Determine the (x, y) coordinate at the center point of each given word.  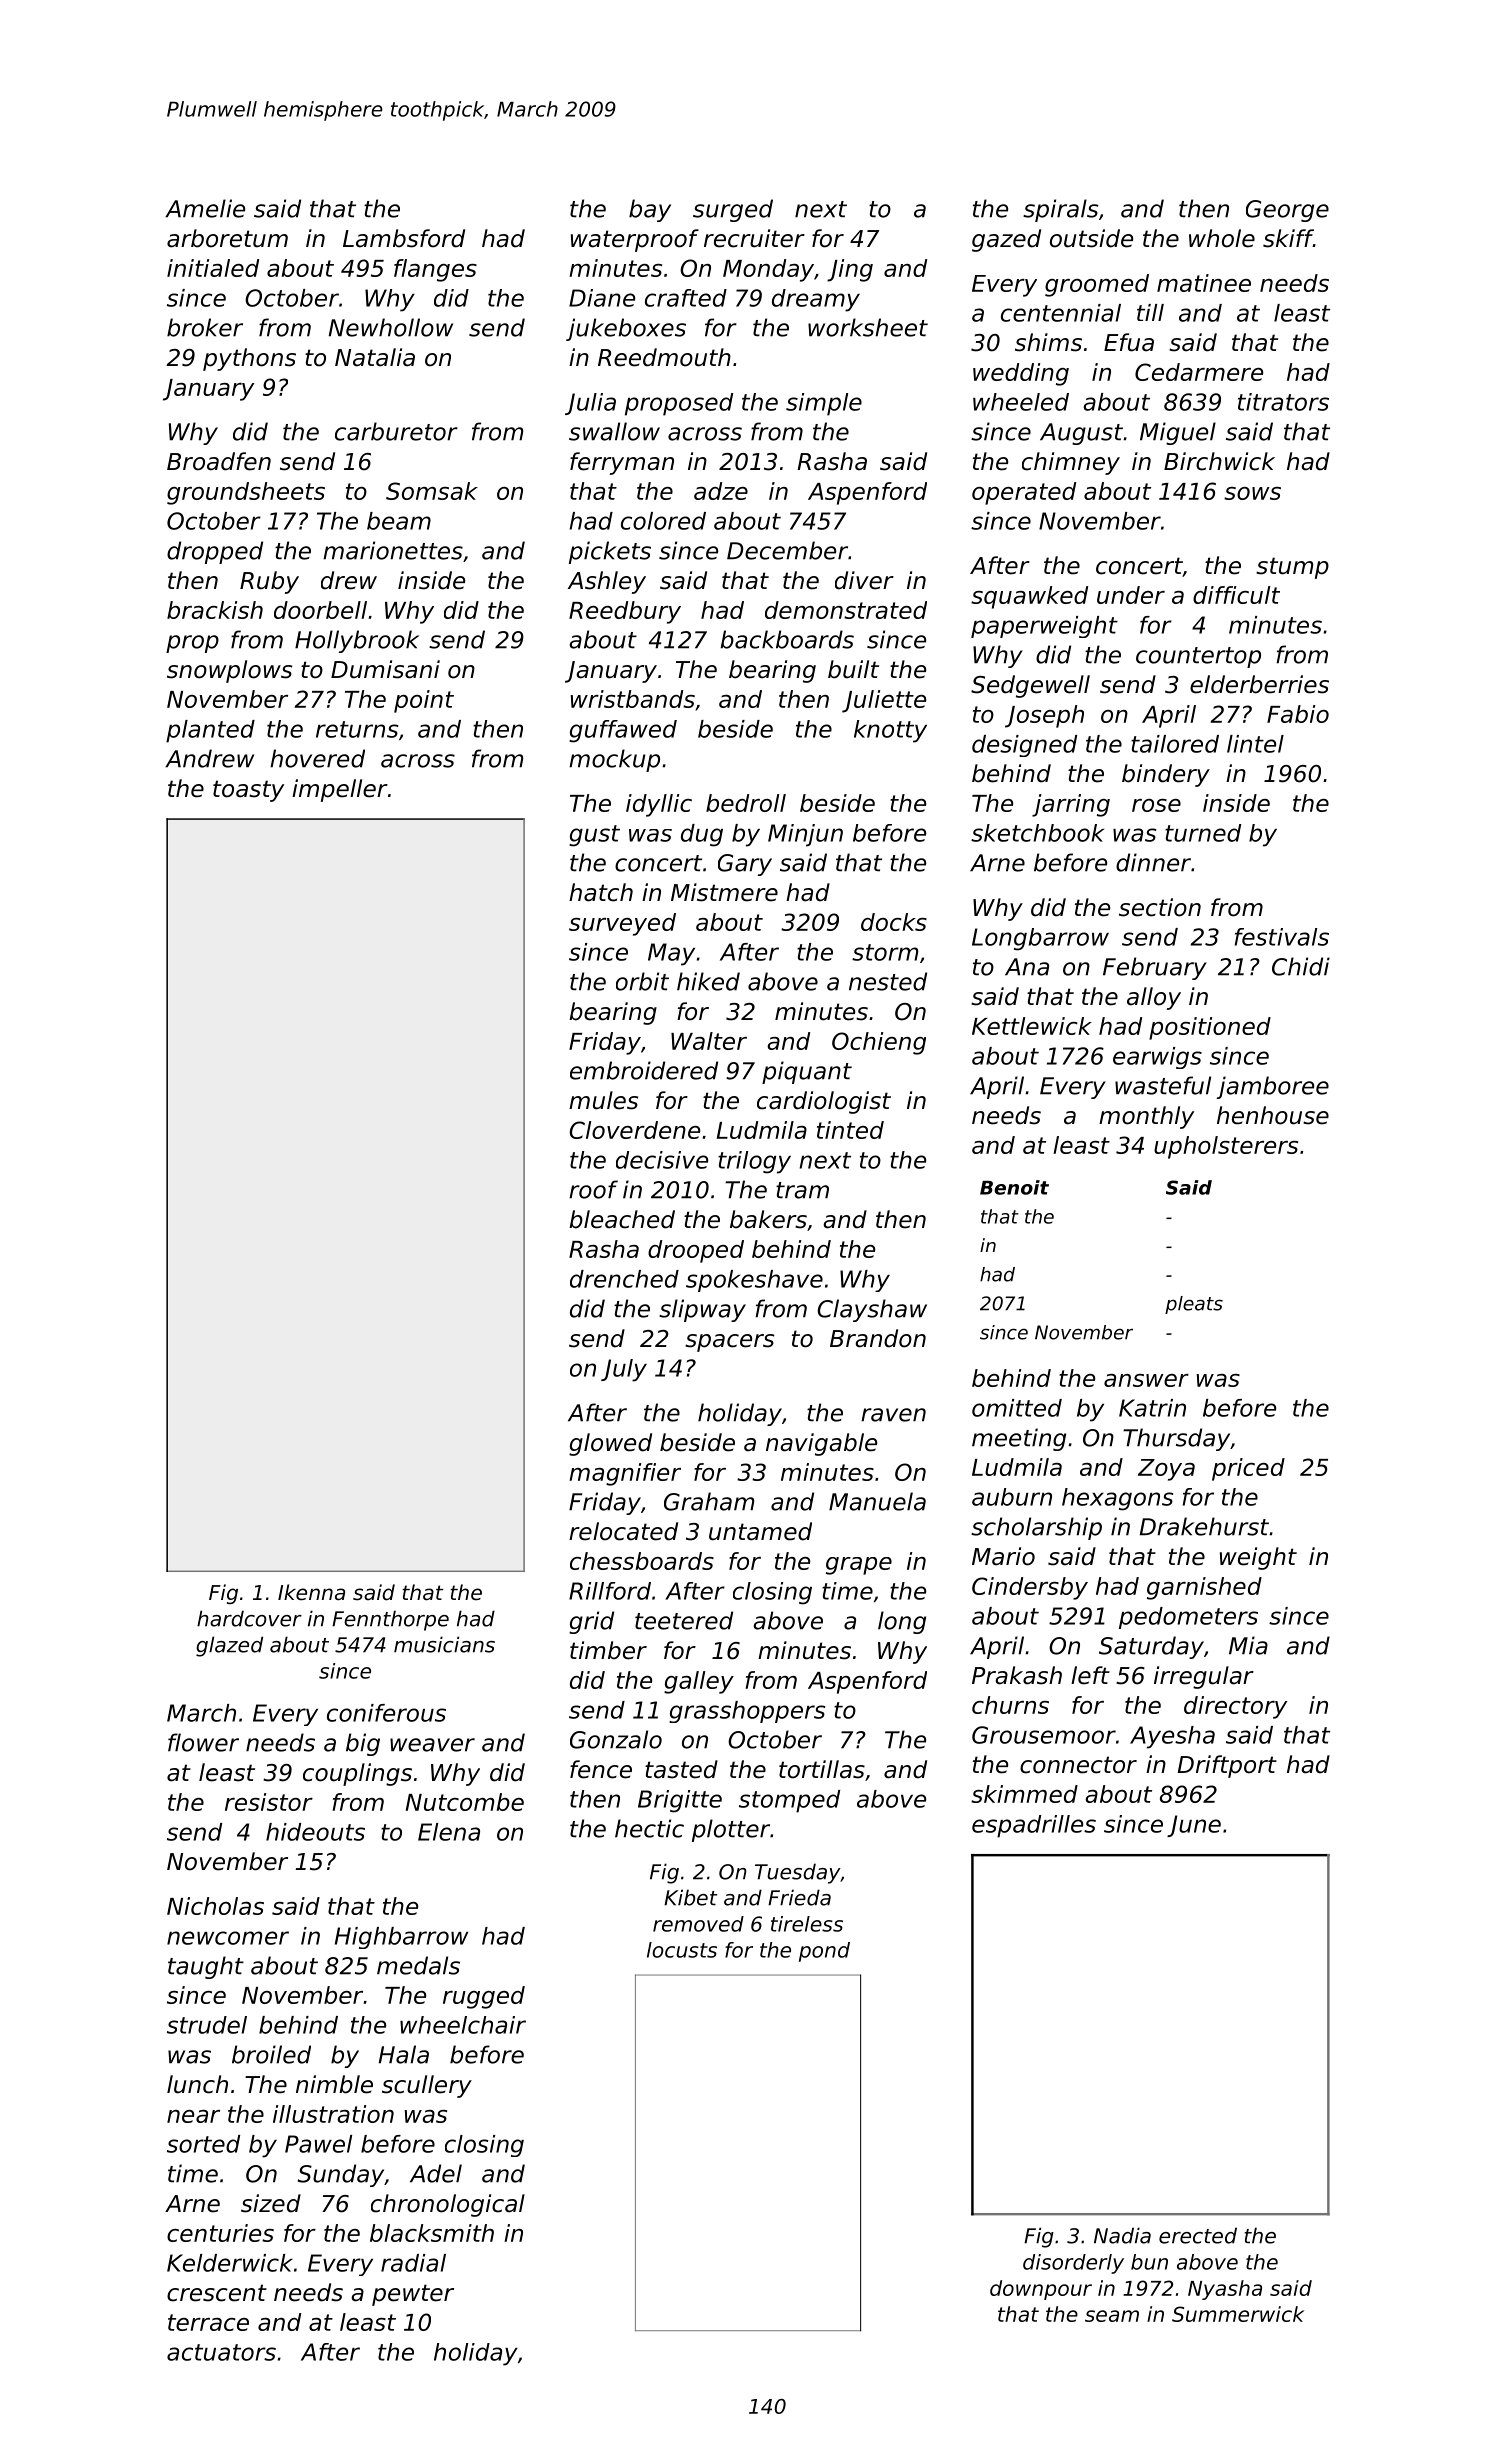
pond (824, 1952)
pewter (413, 2295)
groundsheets (246, 493)
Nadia (1122, 2235)
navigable (821, 1444)
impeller (340, 790)
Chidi (1301, 966)
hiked (708, 981)
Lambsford (404, 238)
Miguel (1178, 433)
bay (650, 210)
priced (1248, 1469)
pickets (610, 552)
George (1287, 211)
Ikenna (311, 1592)
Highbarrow (401, 1938)
